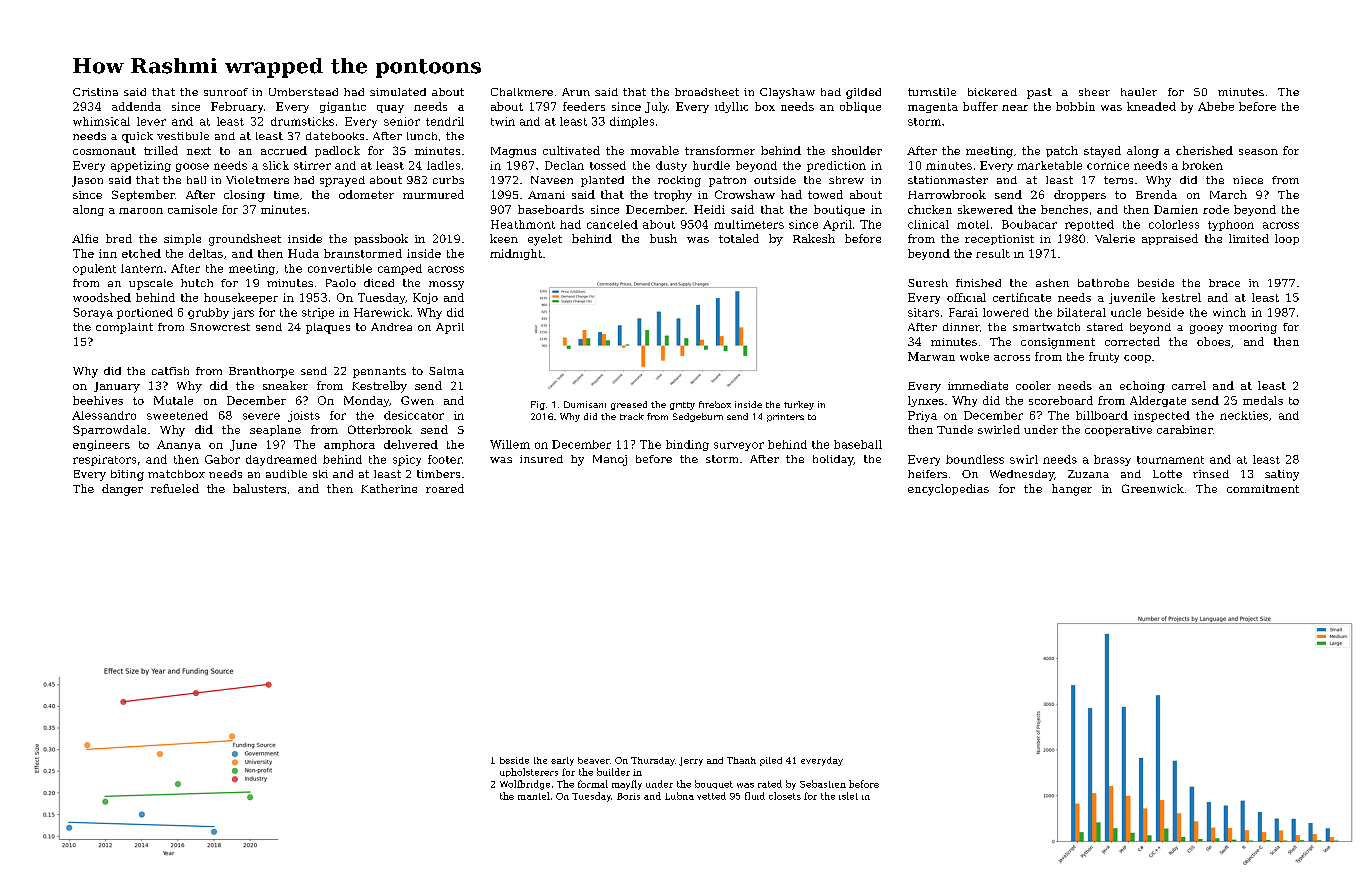  I want to click on hanger, so click(1072, 490).
